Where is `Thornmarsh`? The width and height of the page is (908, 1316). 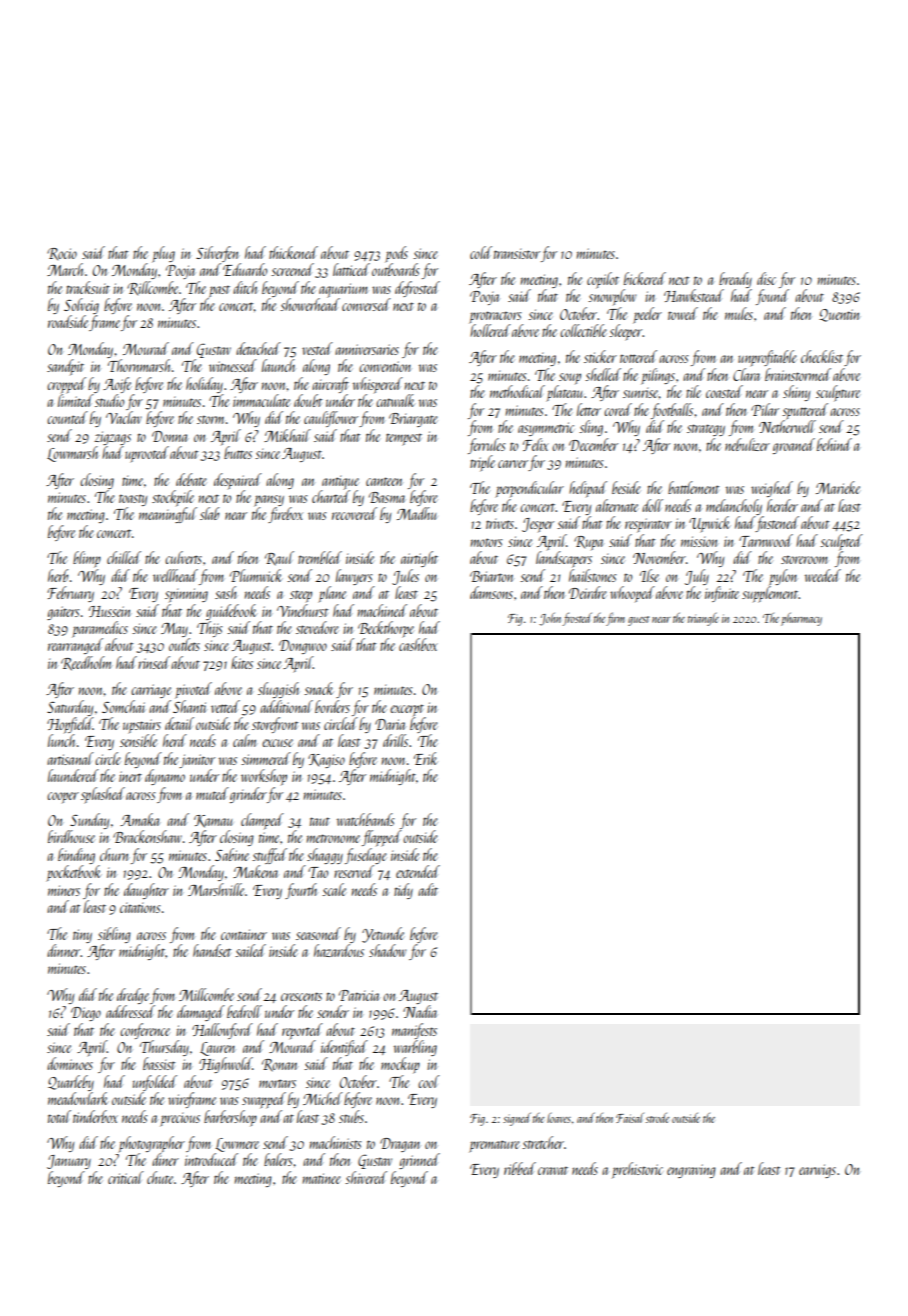
Thornmarsh is located at coordinates (139, 365).
